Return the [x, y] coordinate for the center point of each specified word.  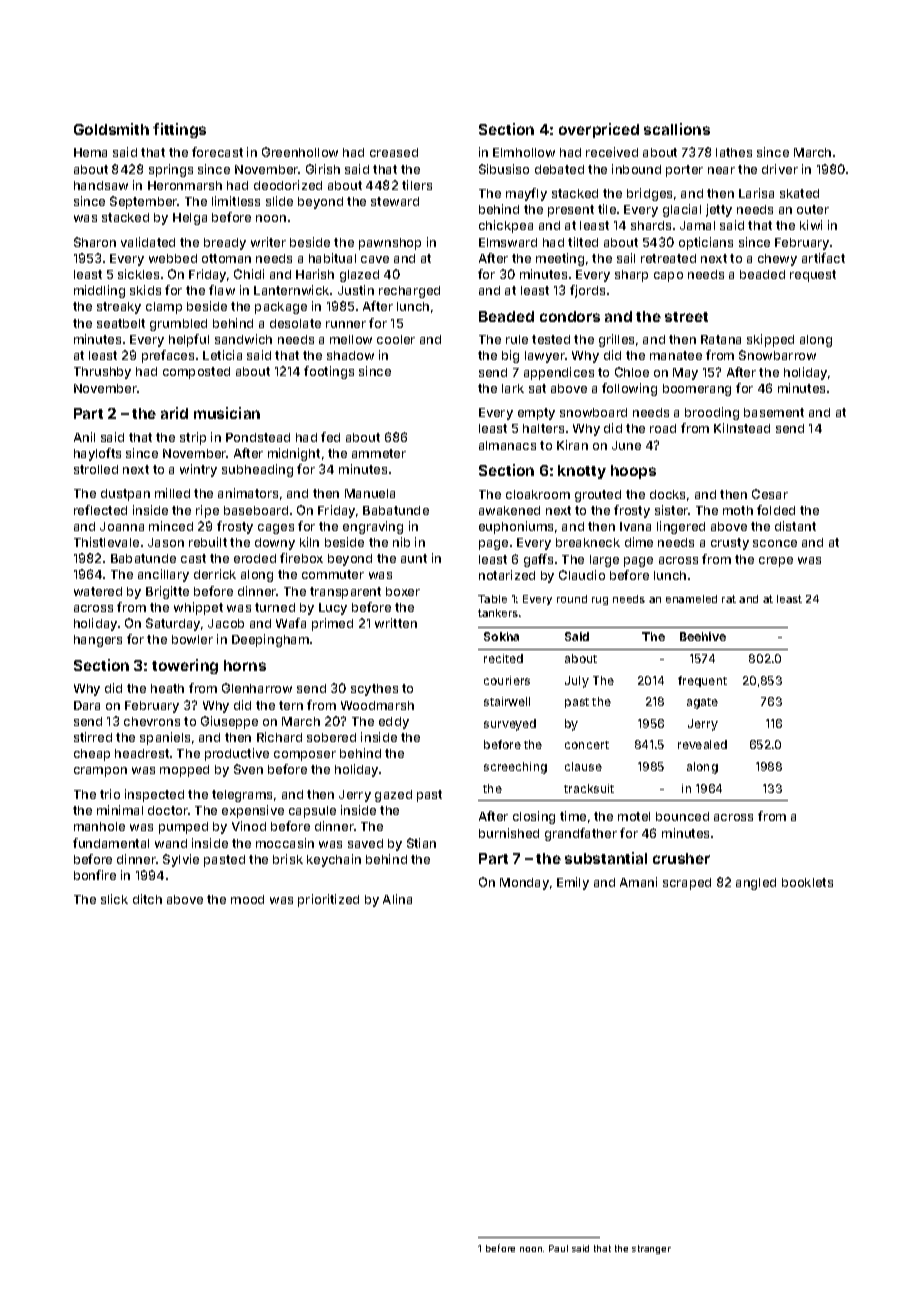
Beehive [703, 636]
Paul [558, 1248]
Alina [397, 899]
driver [780, 169]
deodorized [288, 185]
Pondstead [258, 437]
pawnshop [390, 244]
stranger [651, 1249]
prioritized [328, 900]
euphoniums [516, 527]
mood [247, 899]
